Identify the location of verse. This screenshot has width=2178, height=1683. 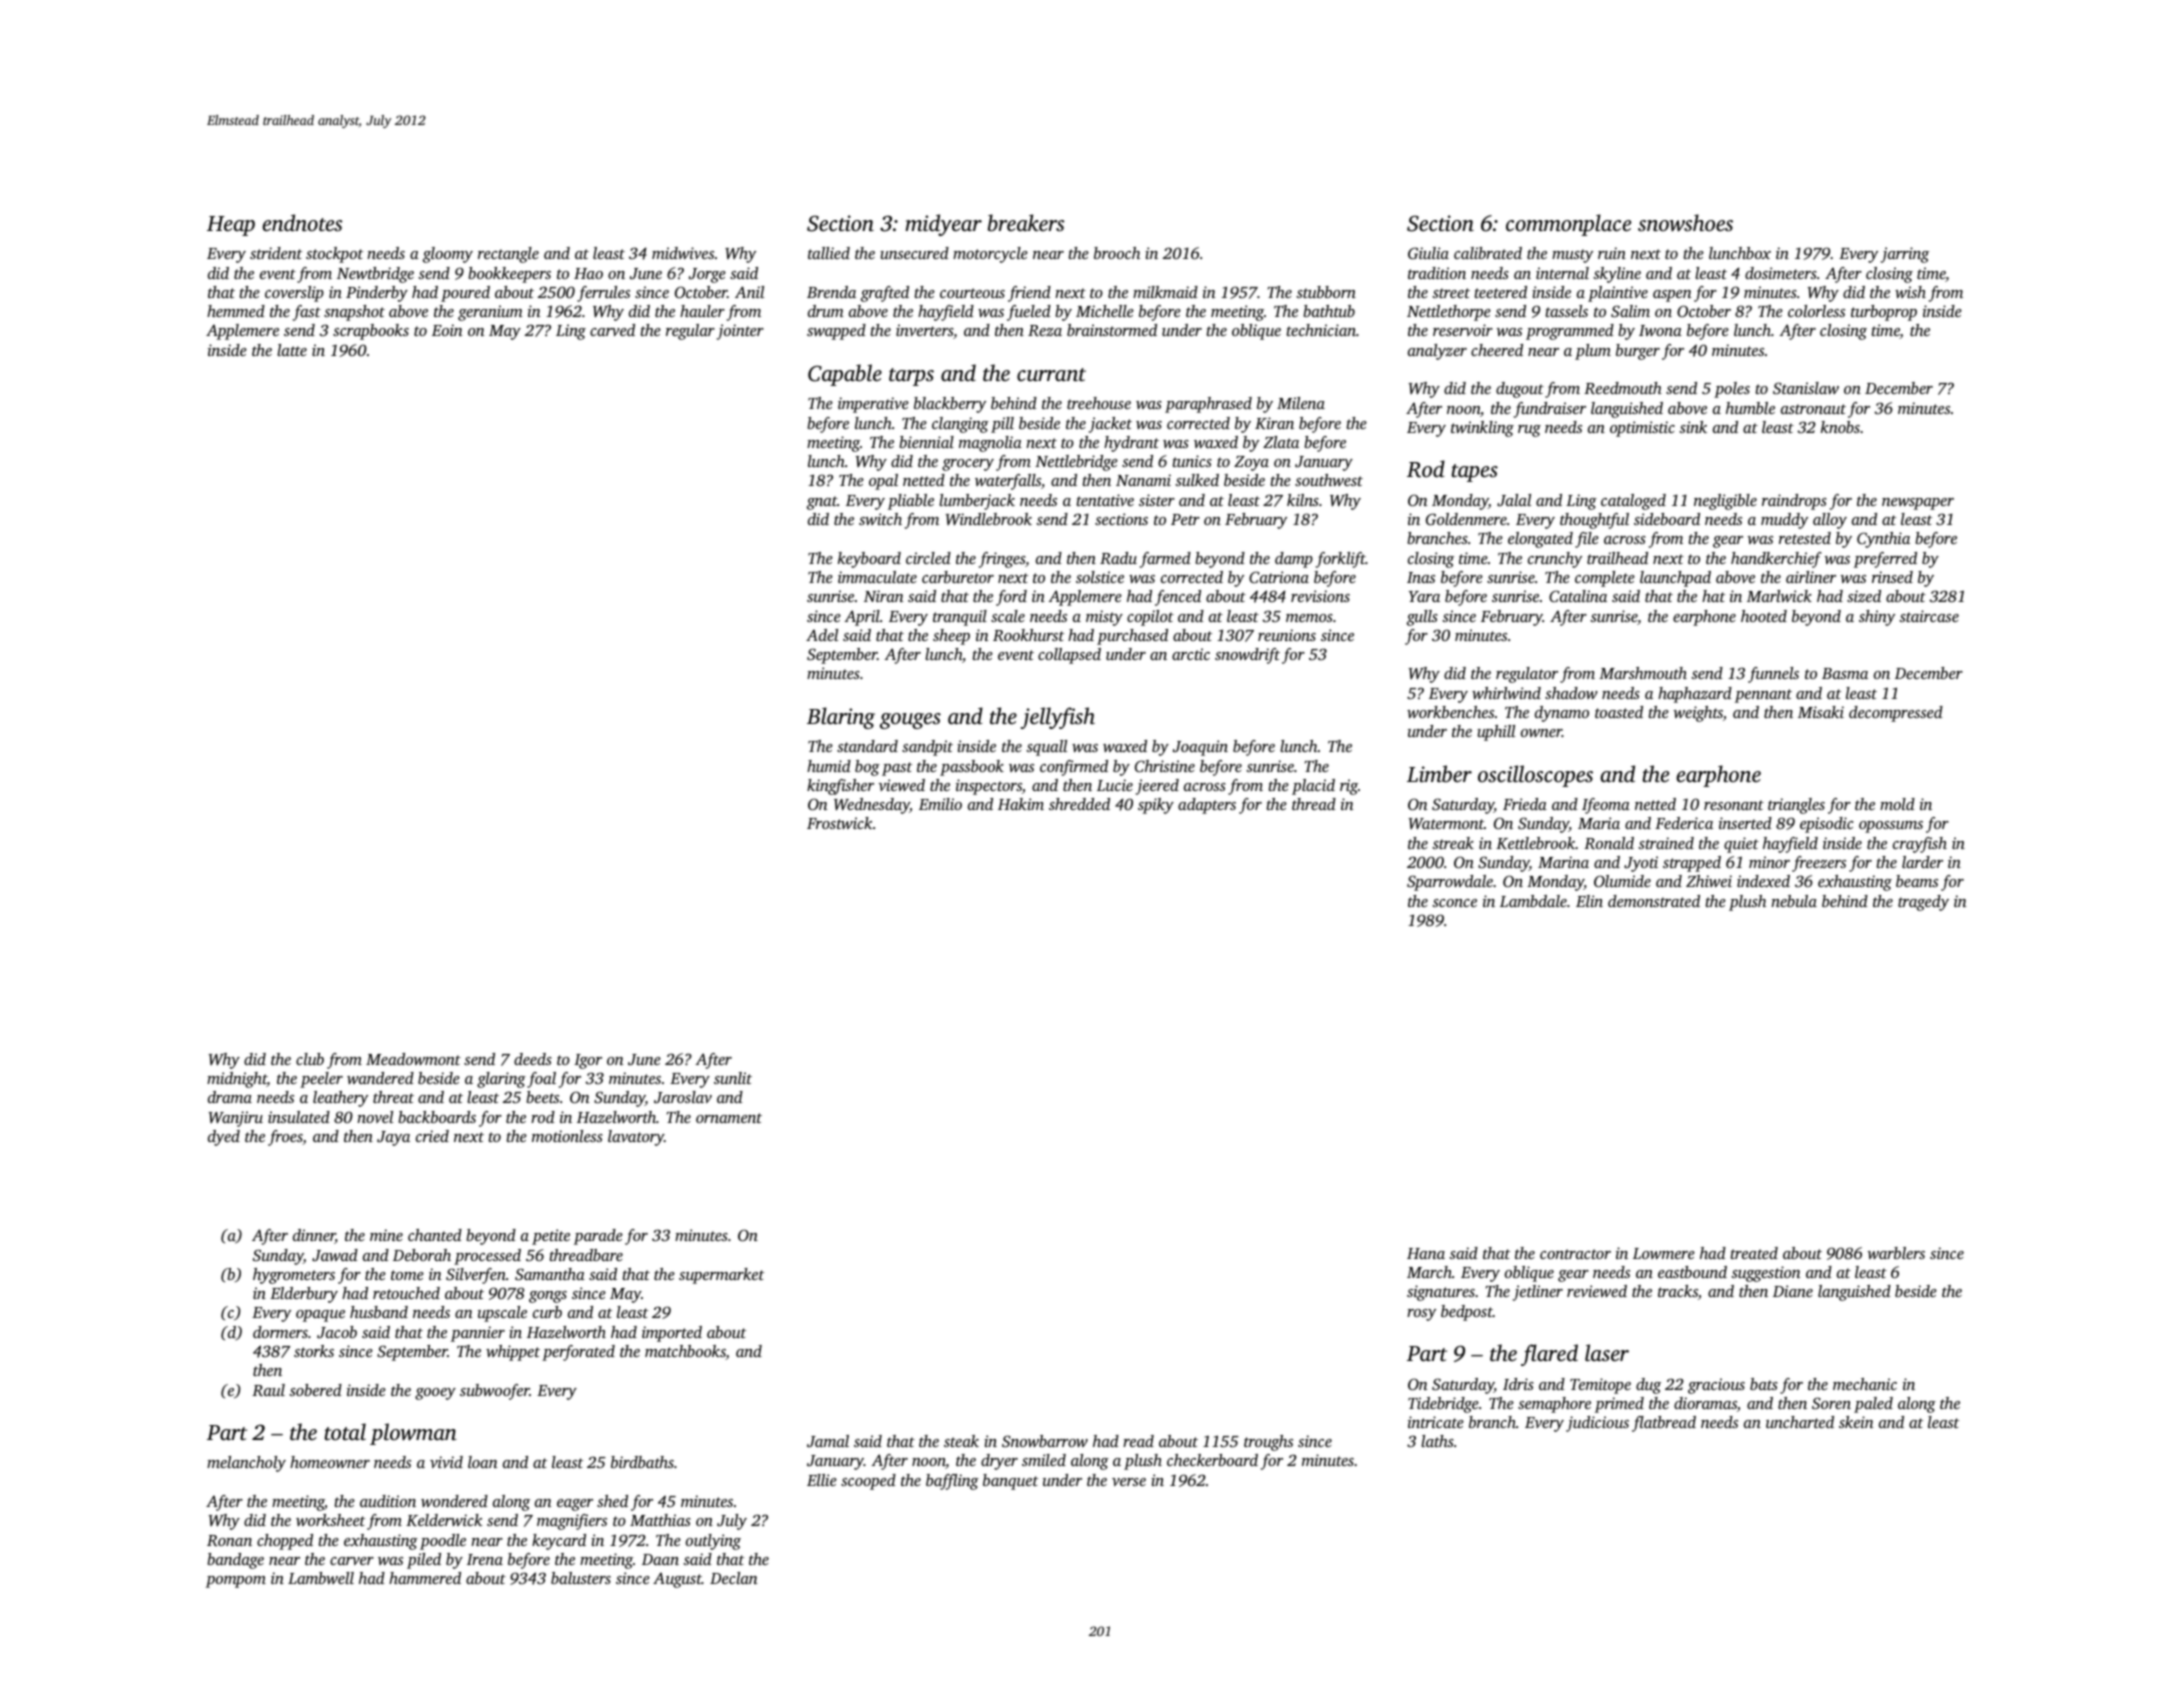
(1129, 1482).
